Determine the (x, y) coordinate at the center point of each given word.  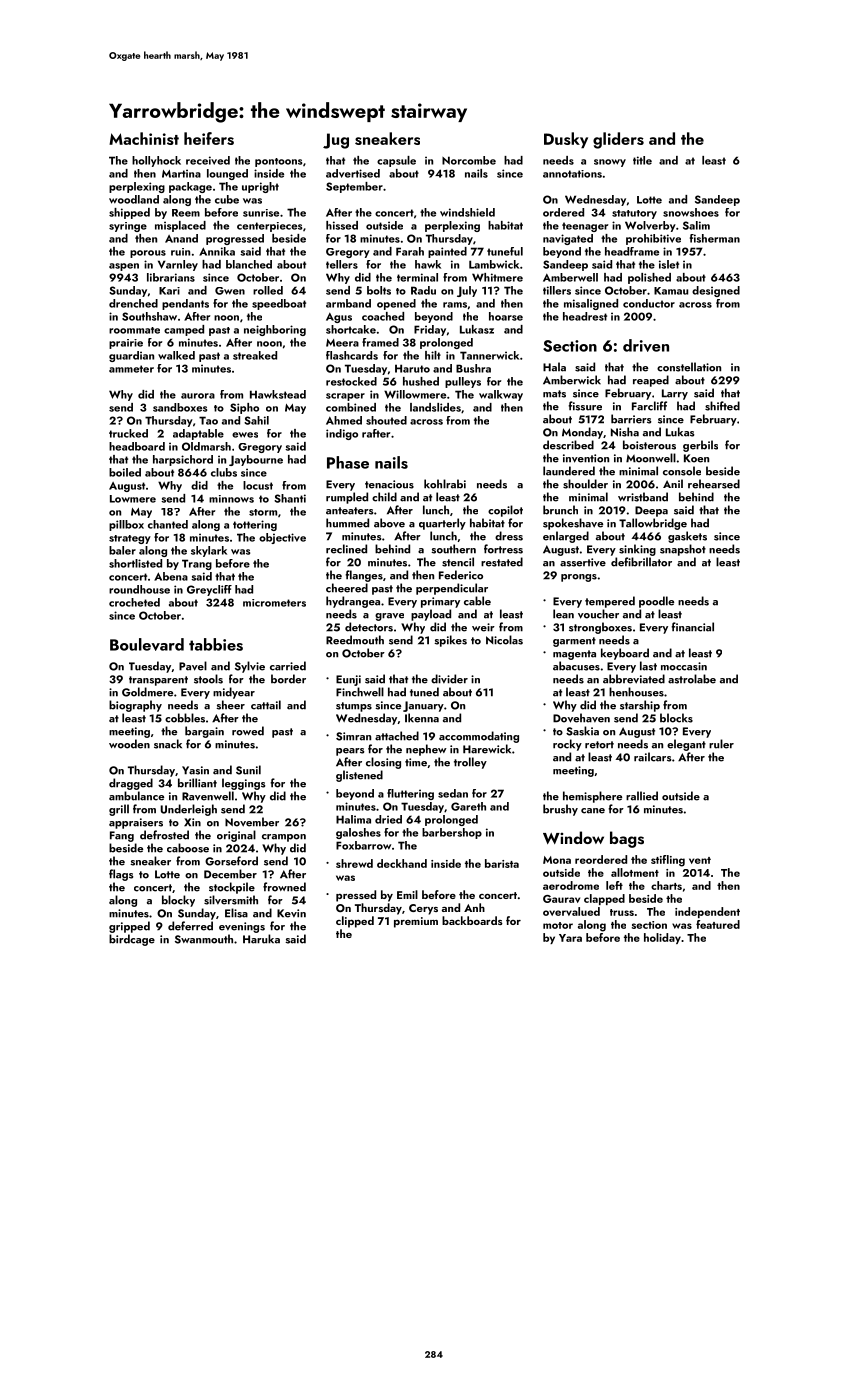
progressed (235, 239)
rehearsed (714, 484)
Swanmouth (204, 939)
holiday (662, 938)
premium (416, 922)
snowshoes (691, 212)
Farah (410, 251)
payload (431, 615)
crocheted (134, 602)
